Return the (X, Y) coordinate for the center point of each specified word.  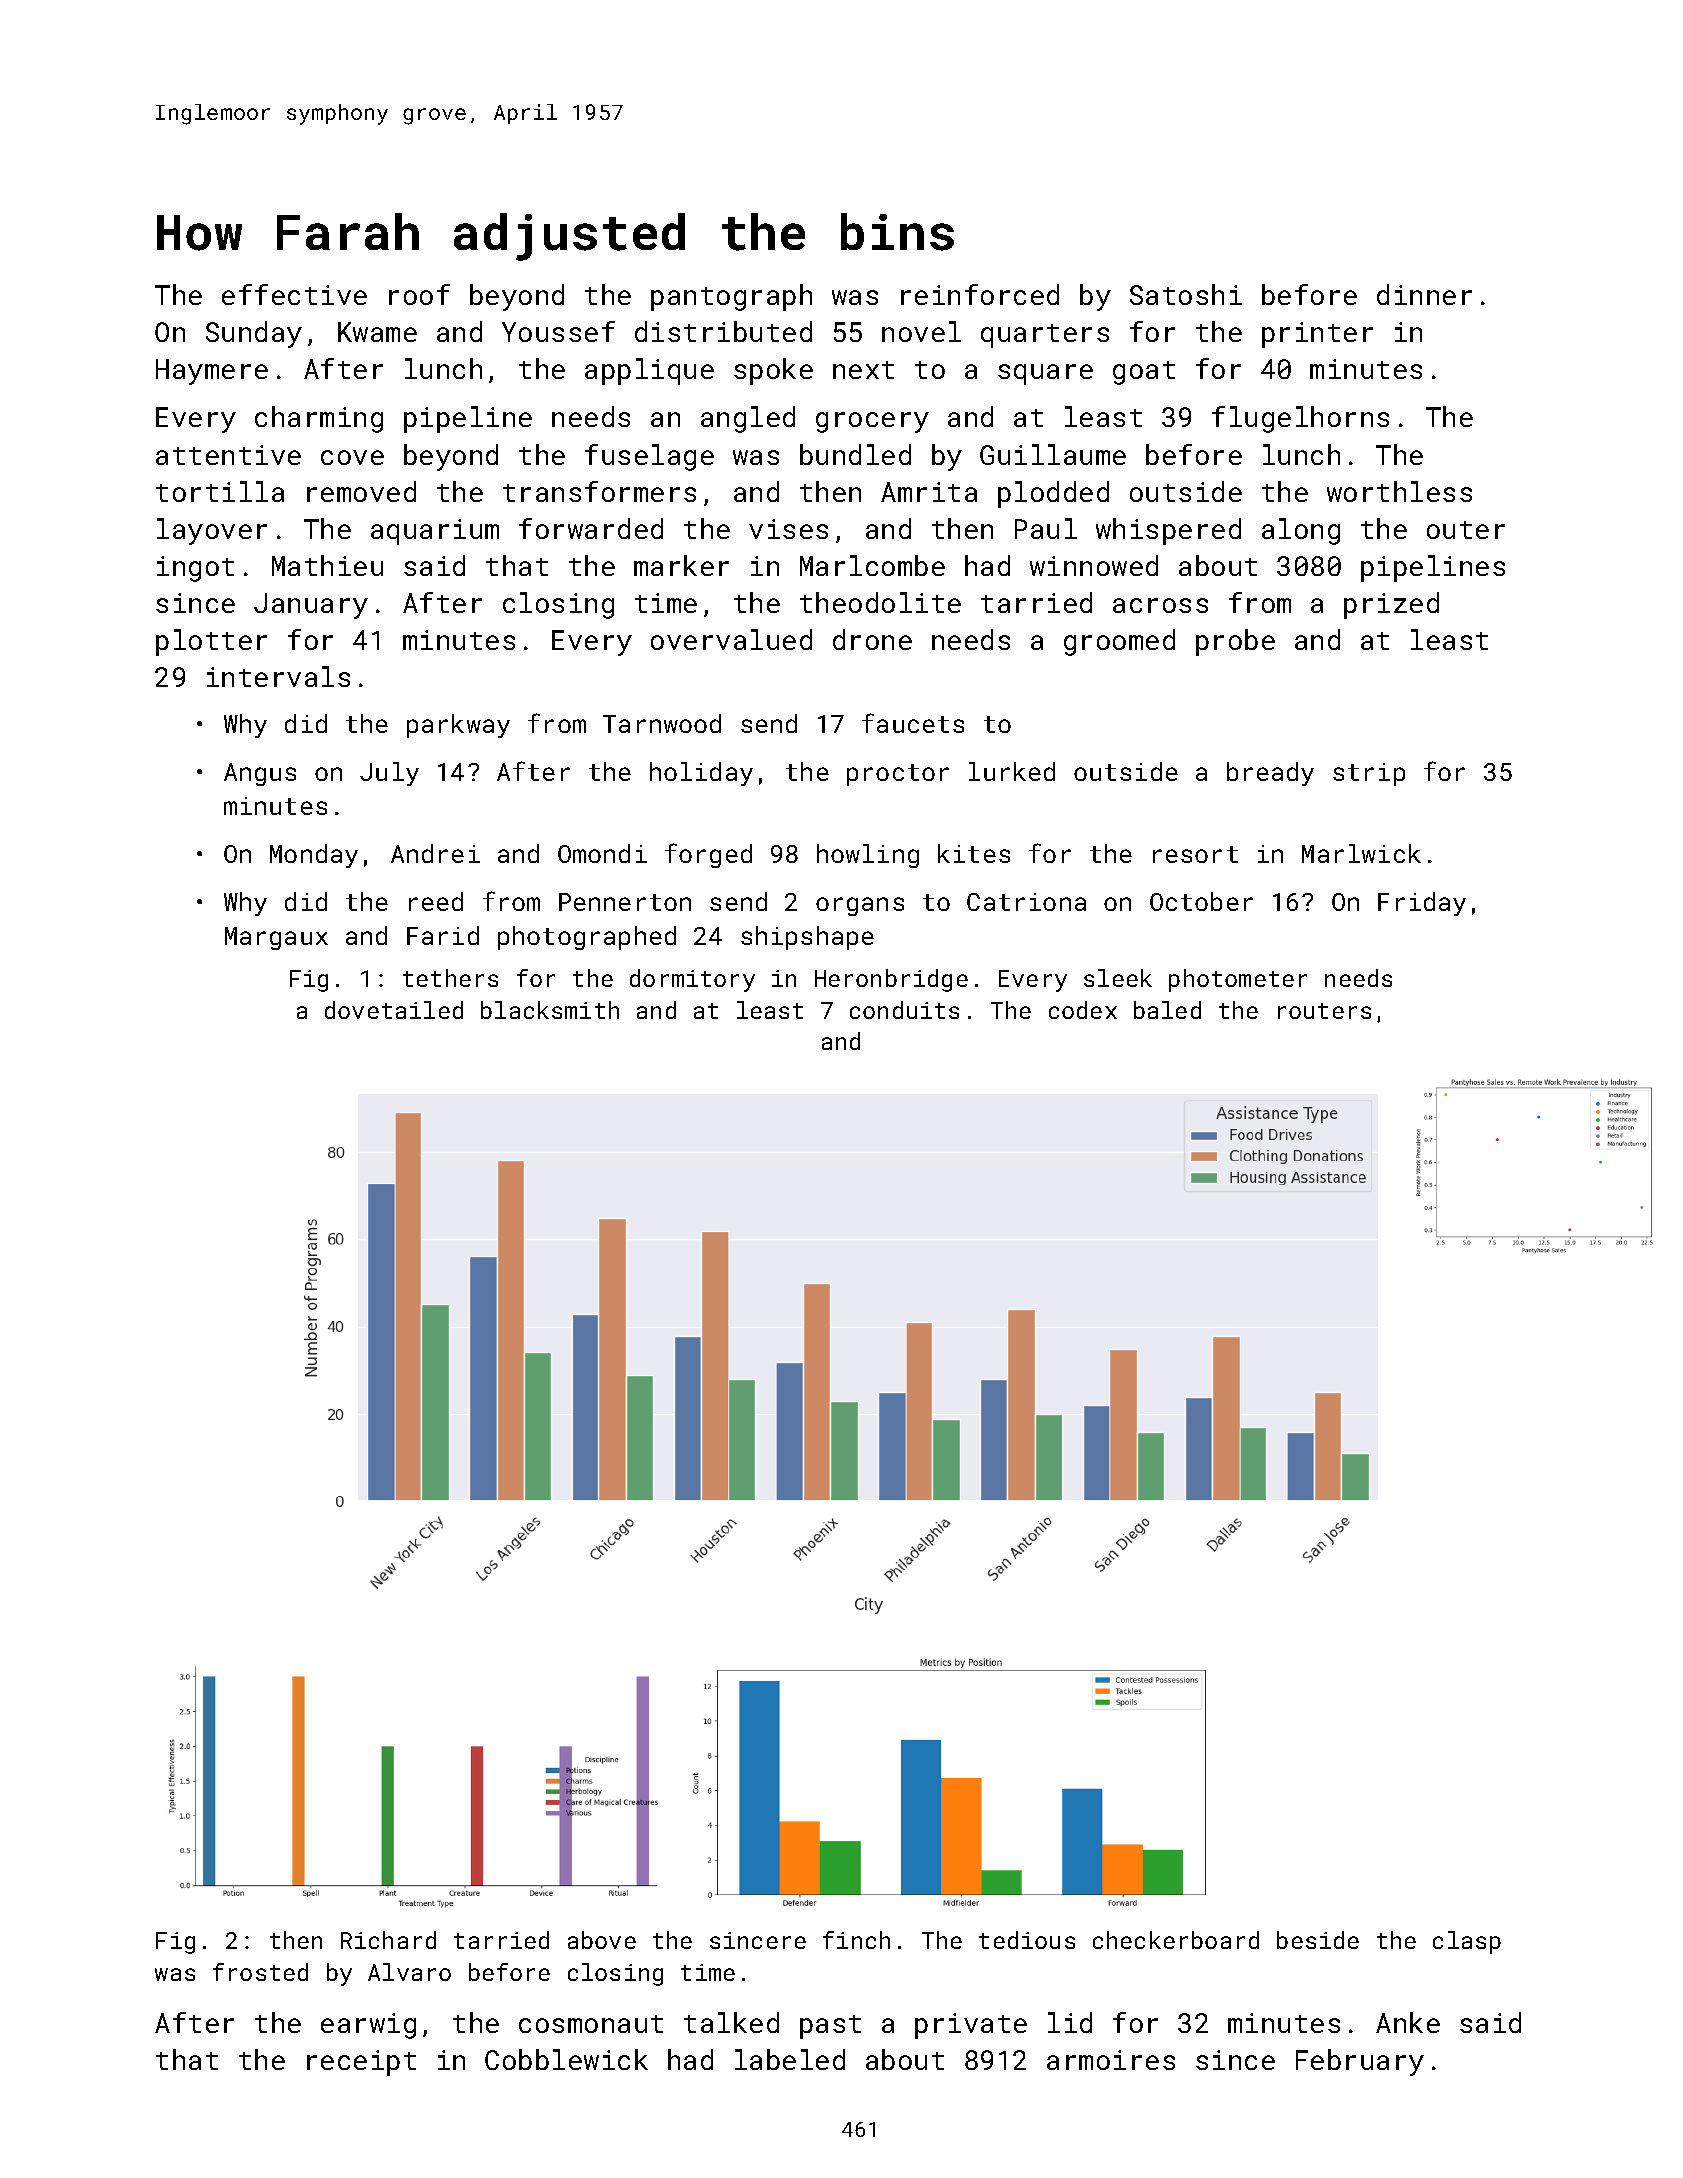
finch (856, 1940)
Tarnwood (662, 723)
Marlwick (1361, 853)
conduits (904, 1010)
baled (1167, 1010)
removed (361, 491)
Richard (388, 1940)
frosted (260, 1972)
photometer (1238, 980)
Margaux (276, 938)
